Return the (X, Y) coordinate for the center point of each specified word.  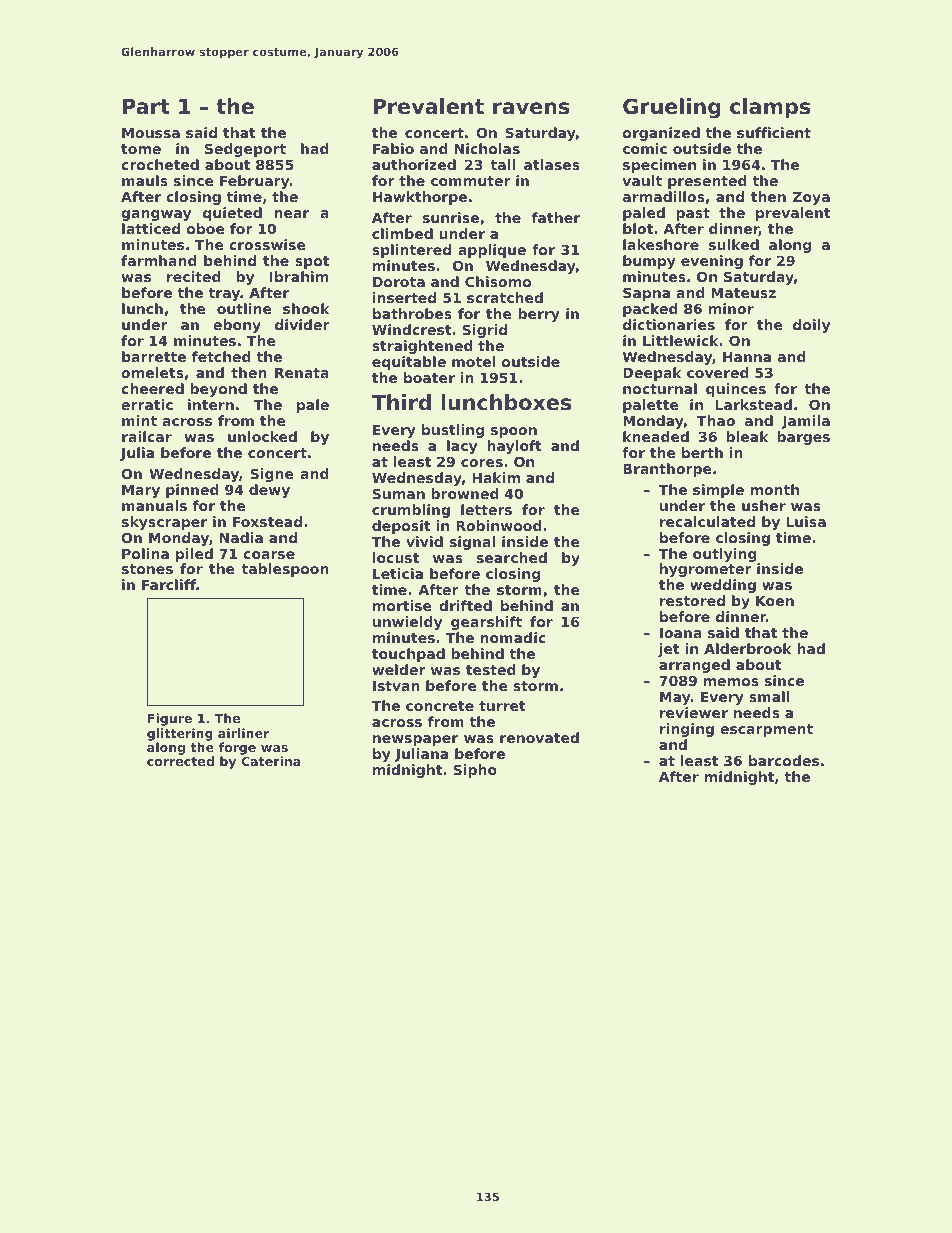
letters (486, 509)
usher (764, 505)
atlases (552, 164)
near (291, 214)
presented (707, 182)
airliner (243, 733)
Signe (272, 475)
